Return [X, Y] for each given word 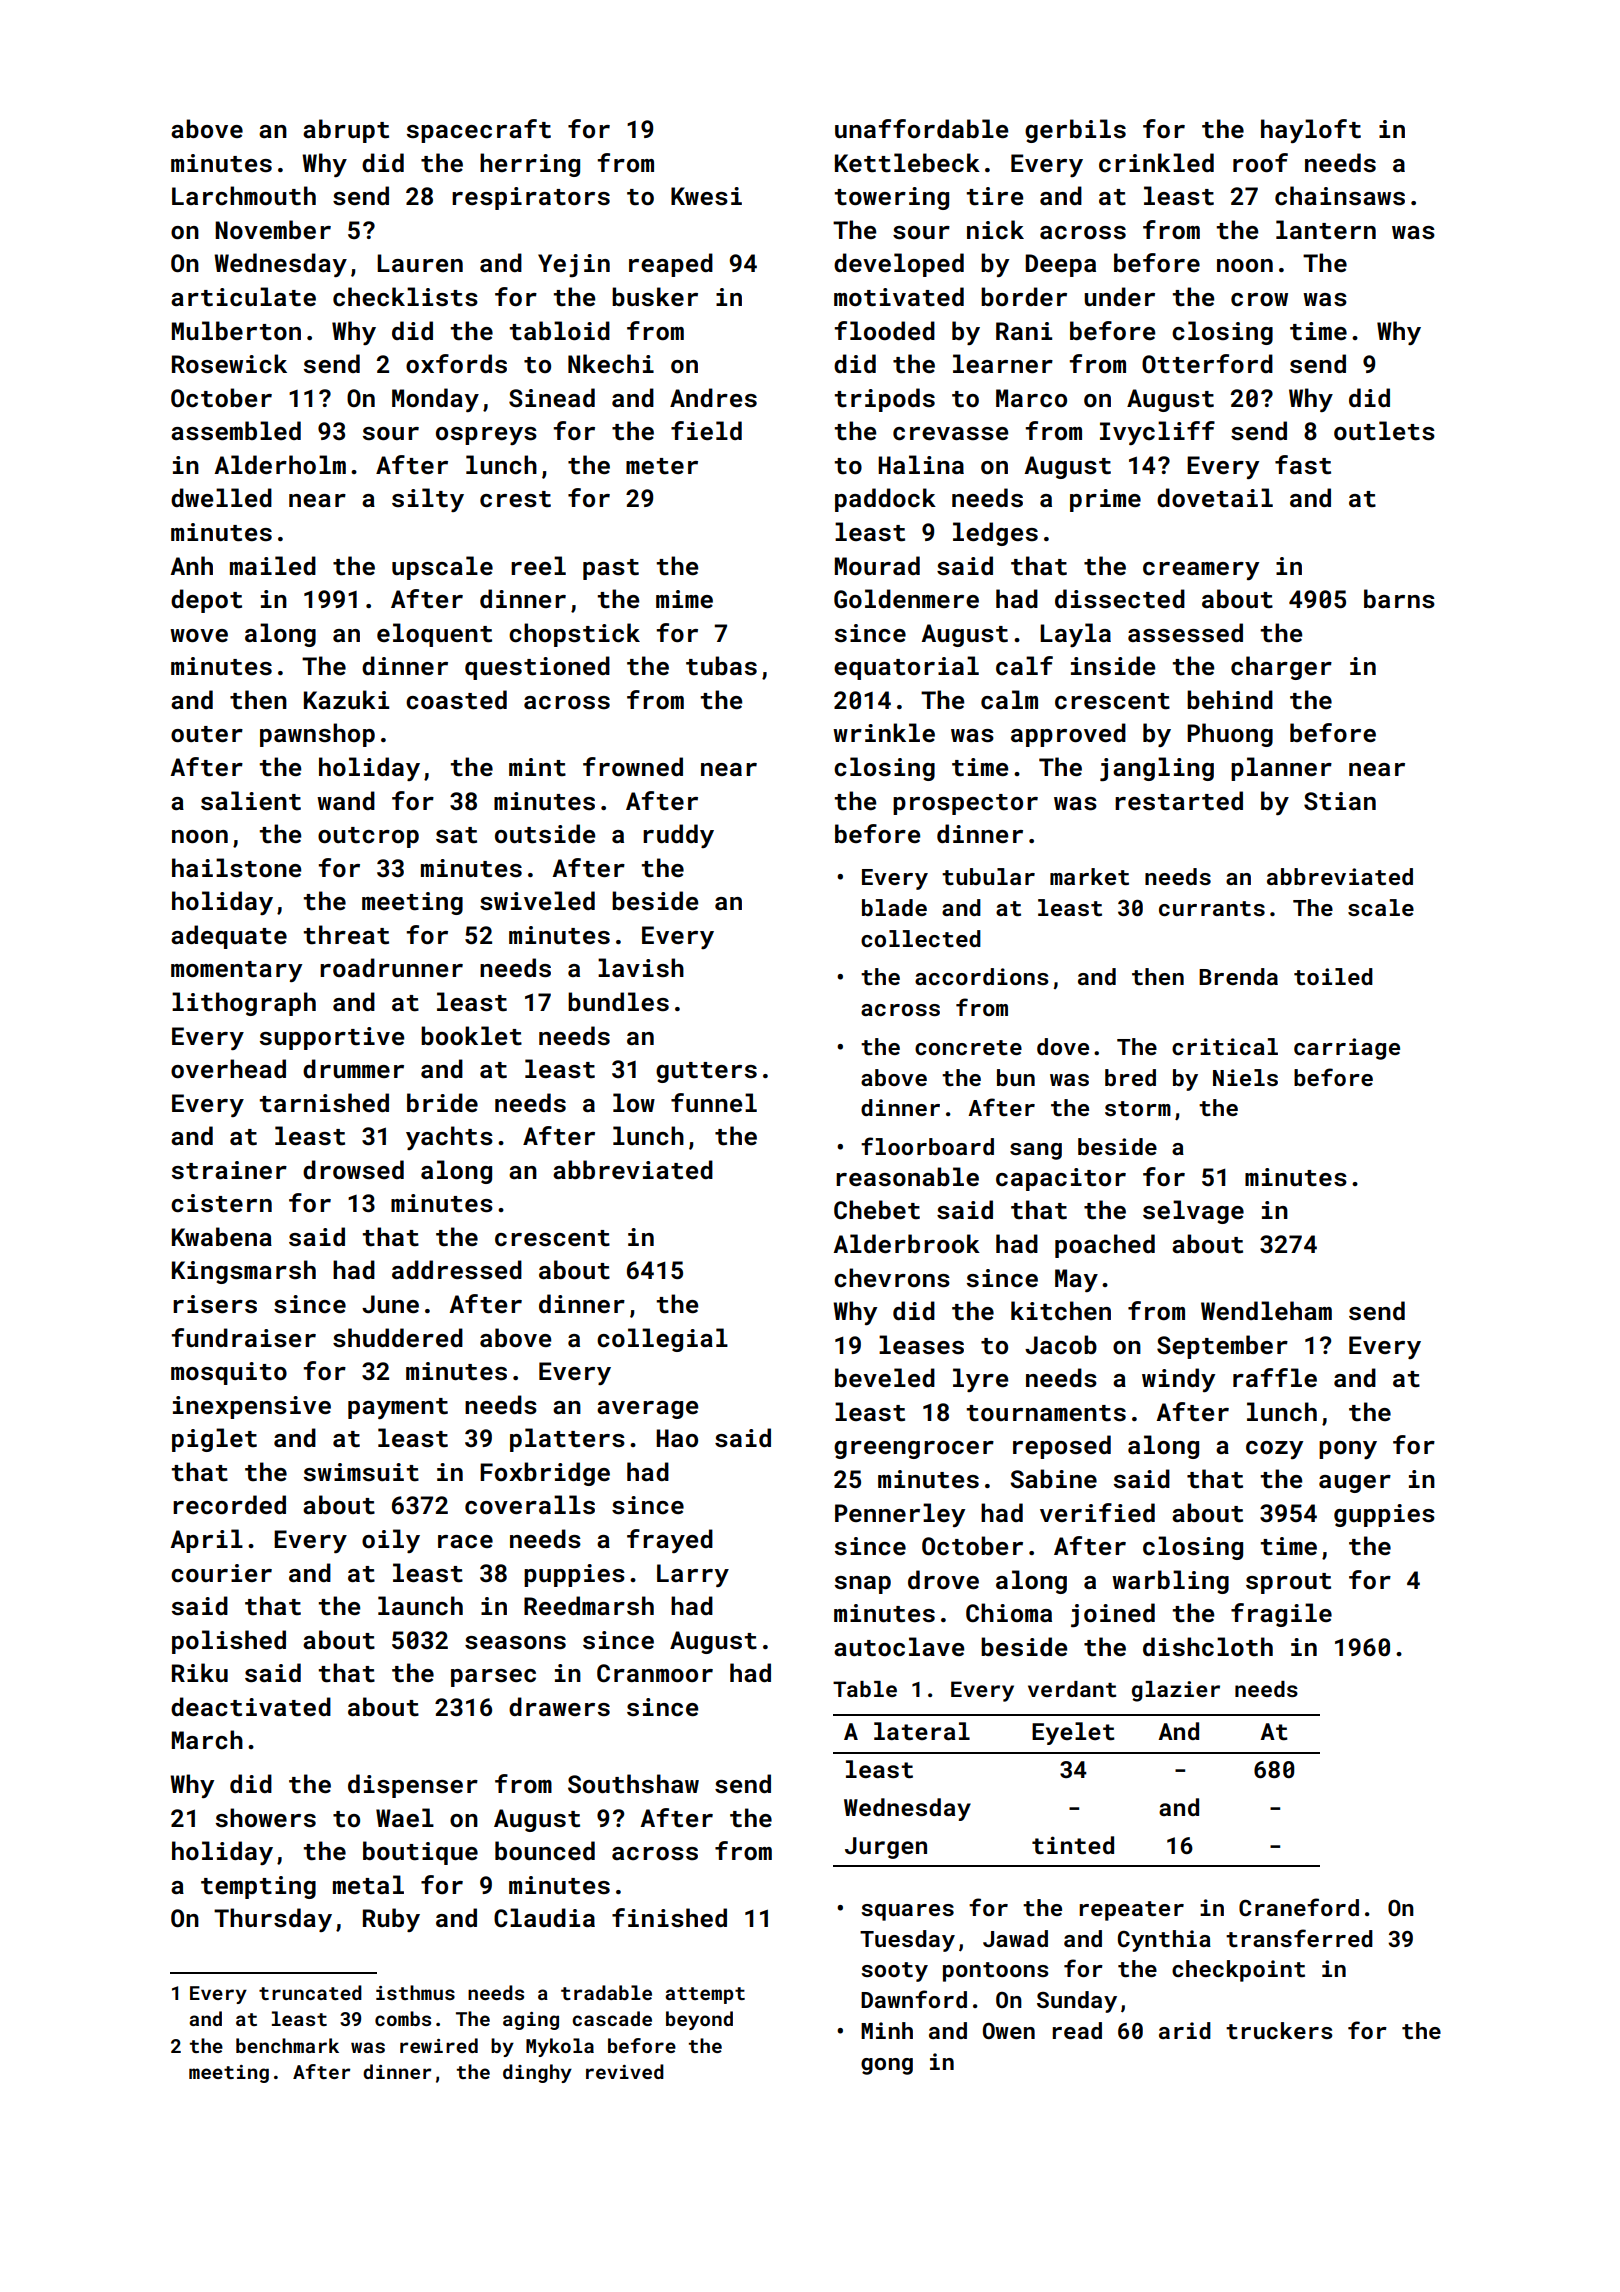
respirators [531, 198]
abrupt [346, 131]
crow [1259, 300]
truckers [1279, 2030]
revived [625, 2071]
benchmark [287, 2045]
